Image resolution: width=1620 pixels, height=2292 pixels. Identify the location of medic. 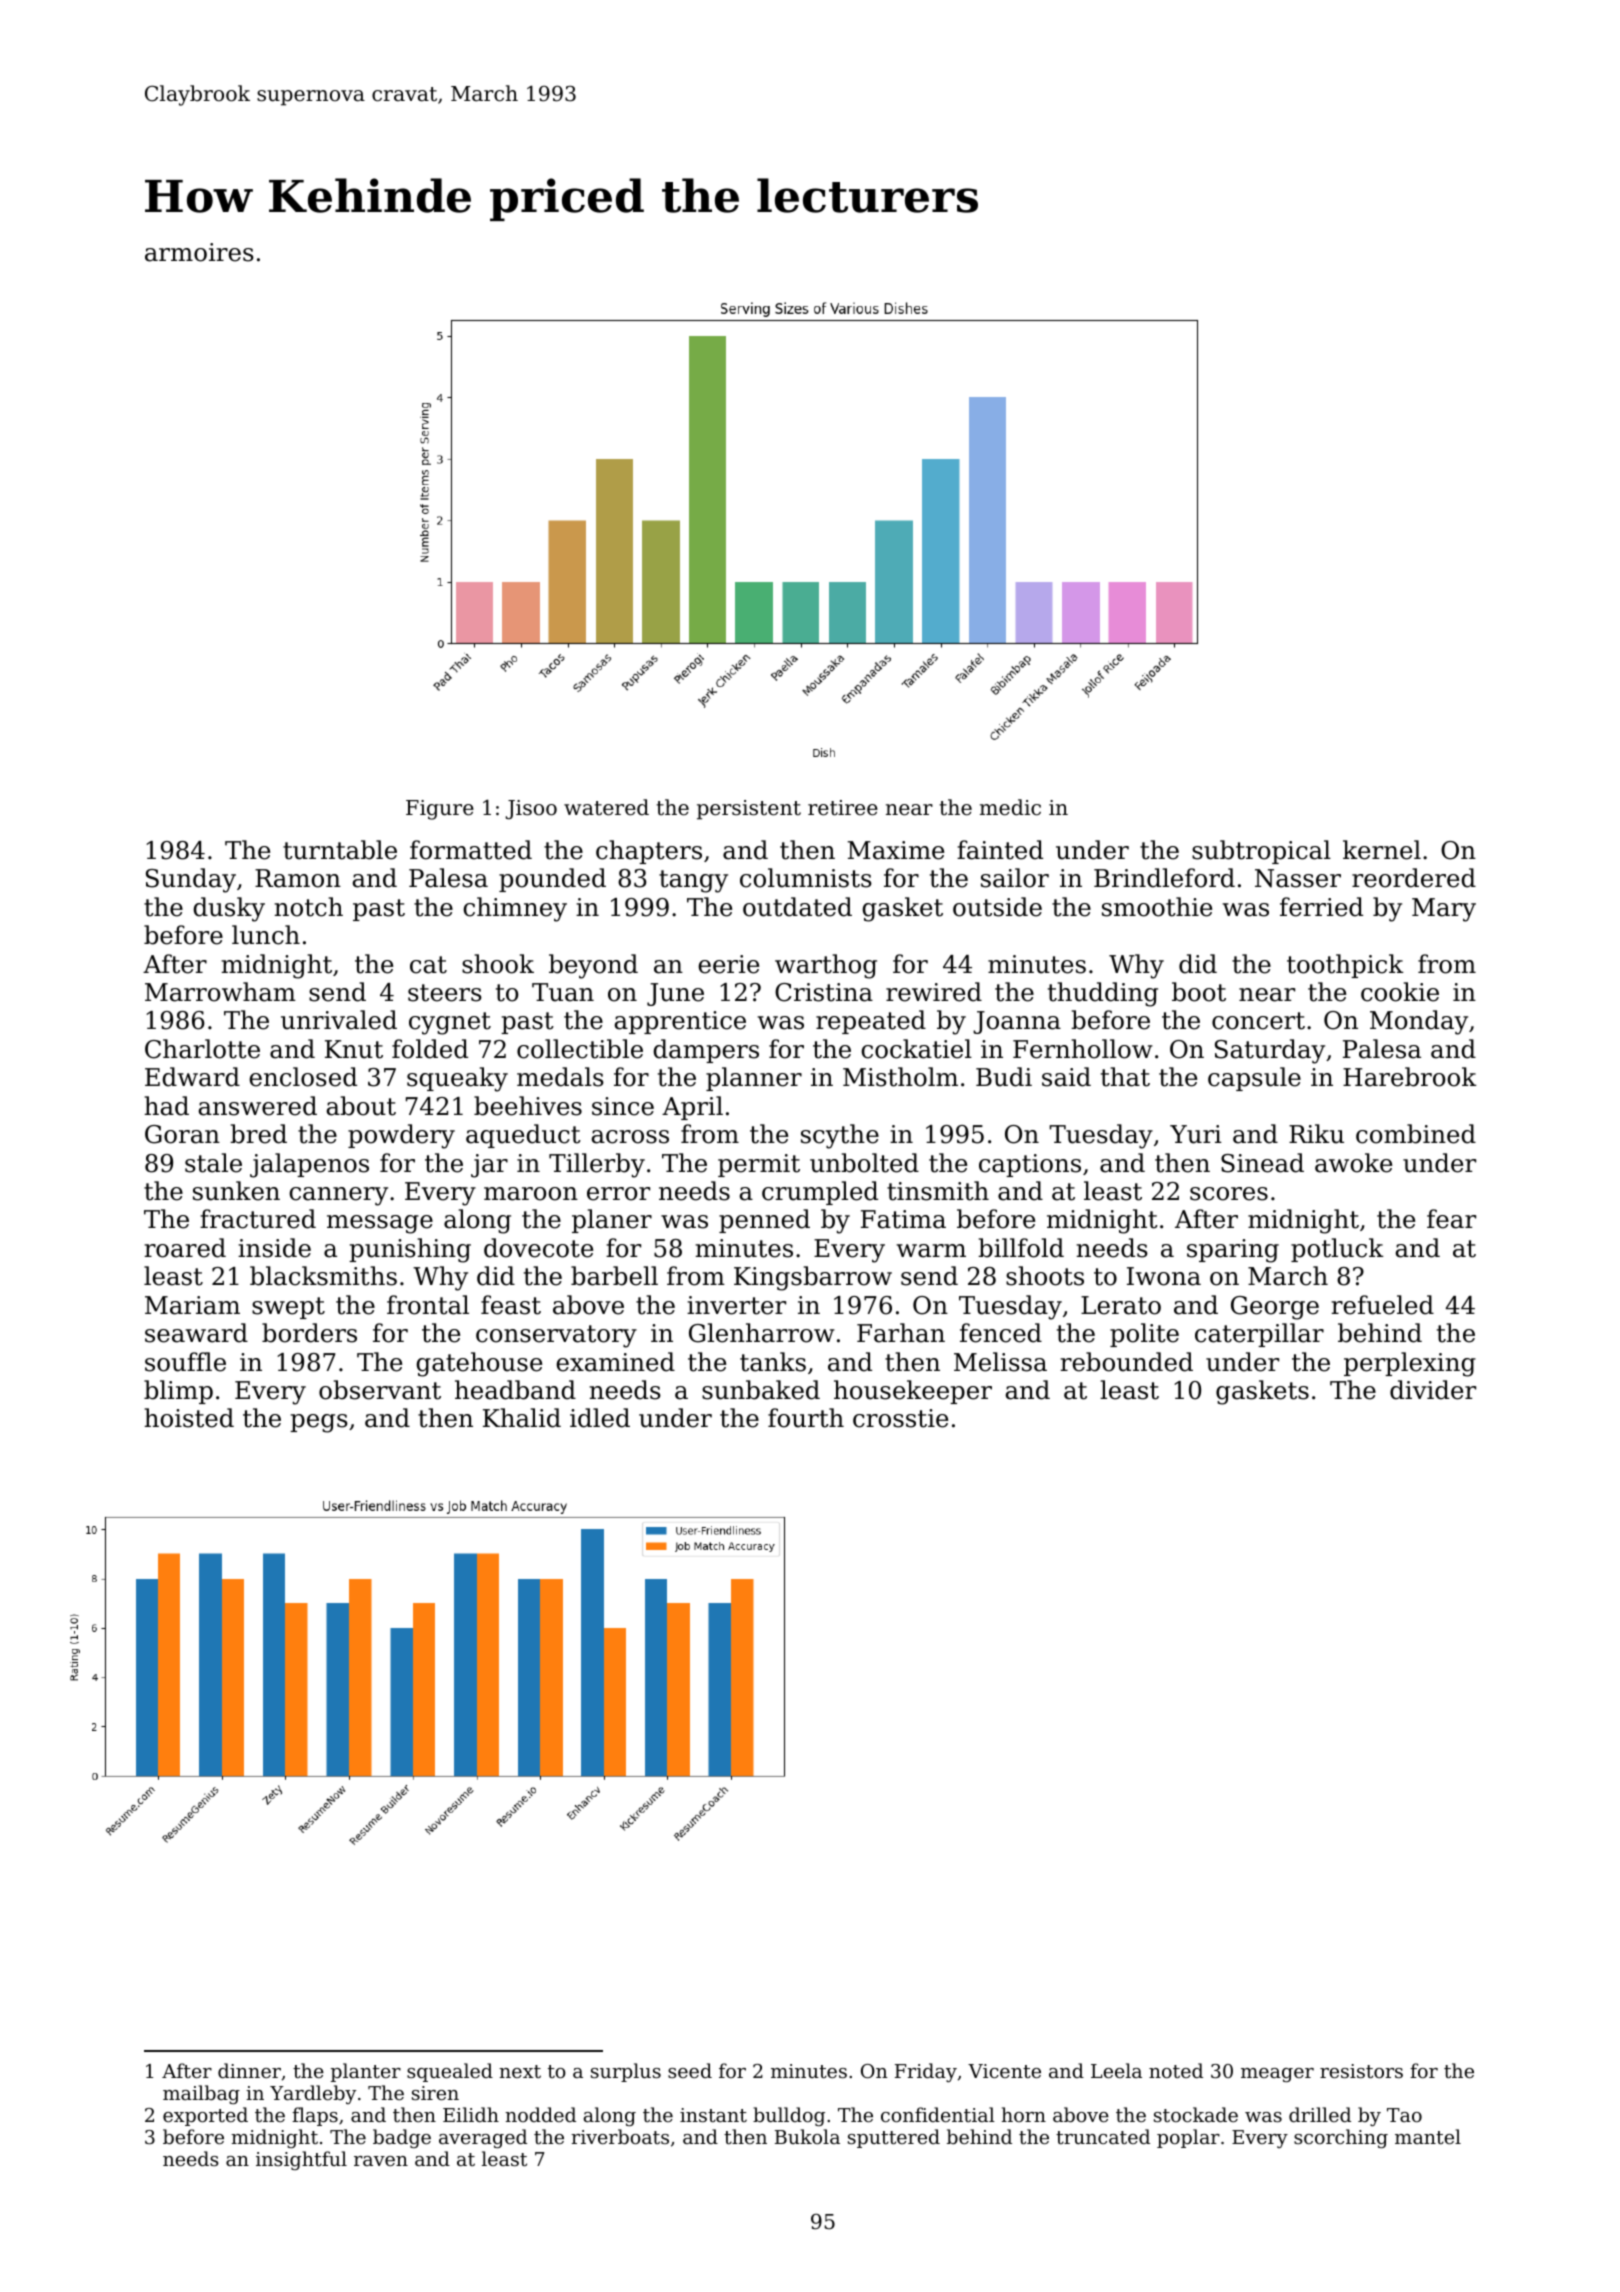
(1010, 807).
